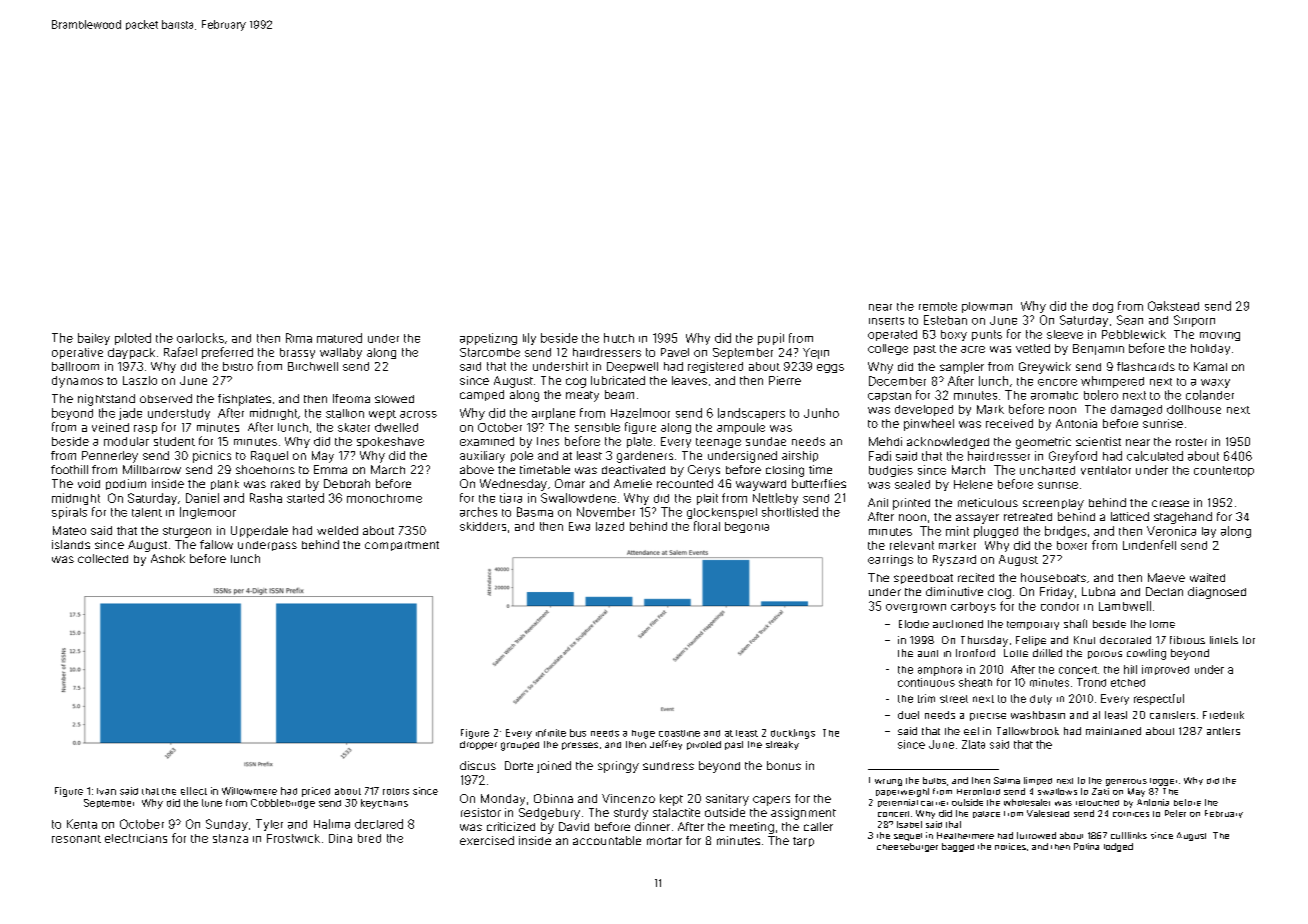 This document has width=1308, height=924. Describe the element at coordinates (529, 339) in the document. I see `lily` at that location.
